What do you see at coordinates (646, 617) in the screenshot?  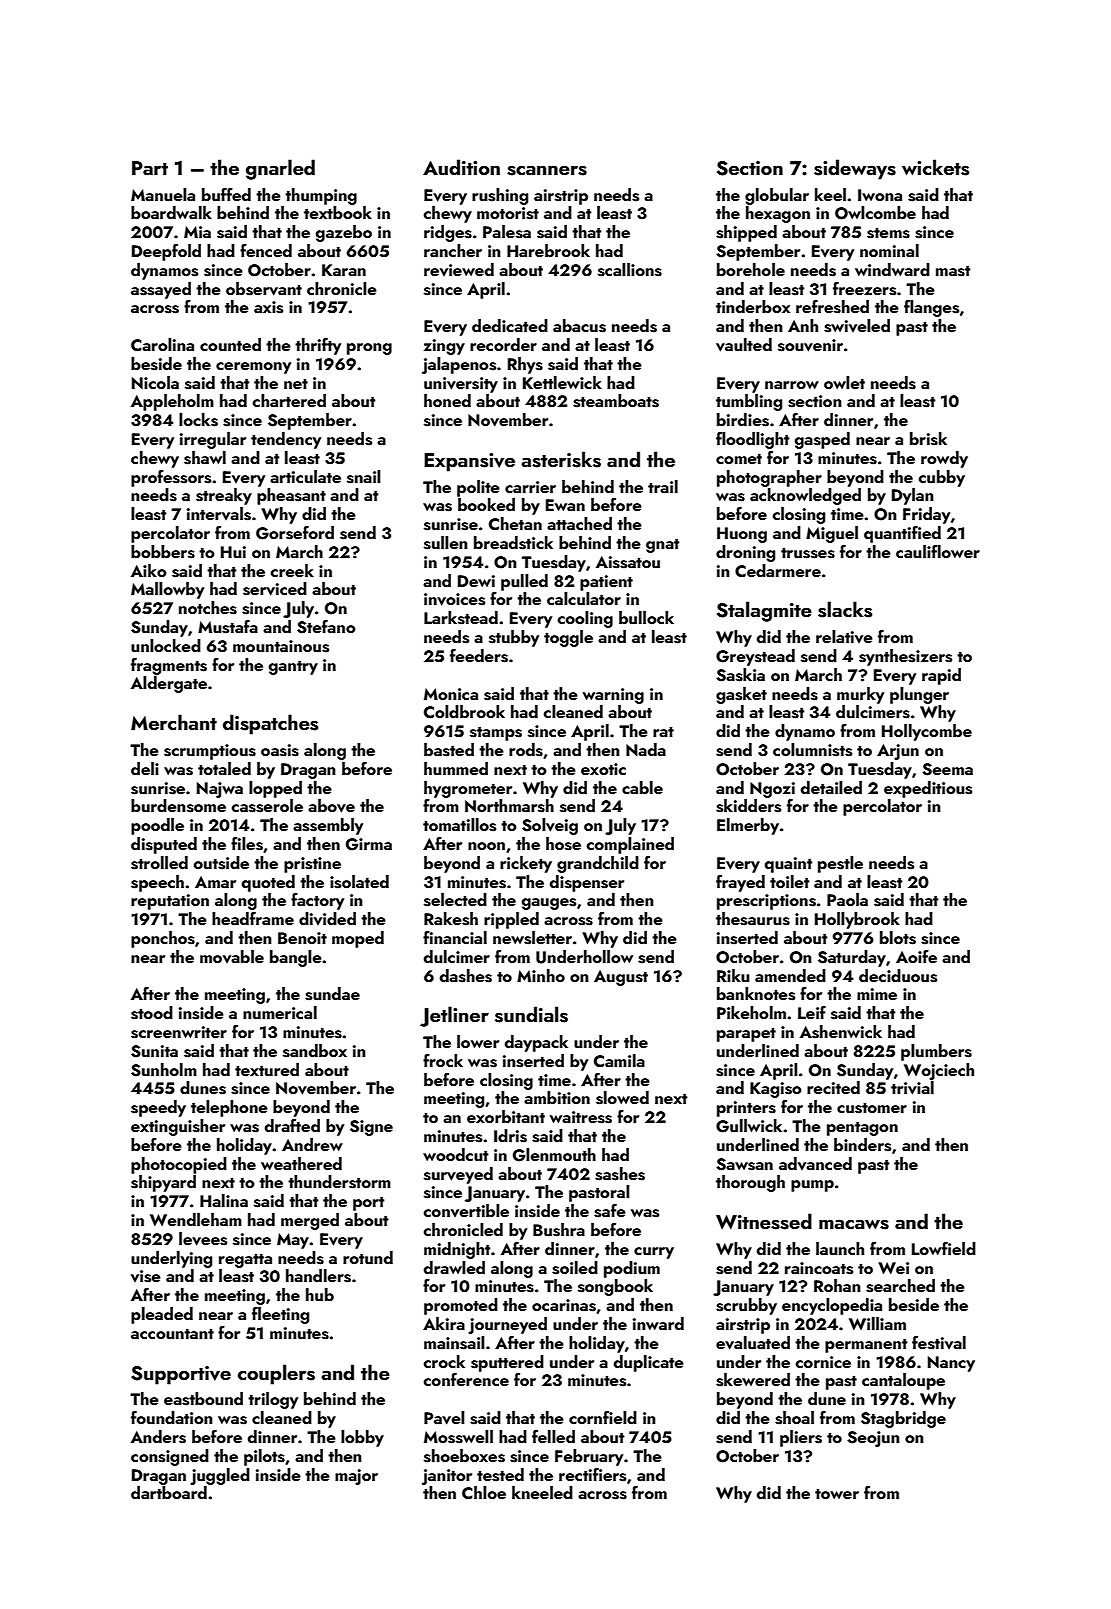 I see `bullock` at bounding box center [646, 617].
